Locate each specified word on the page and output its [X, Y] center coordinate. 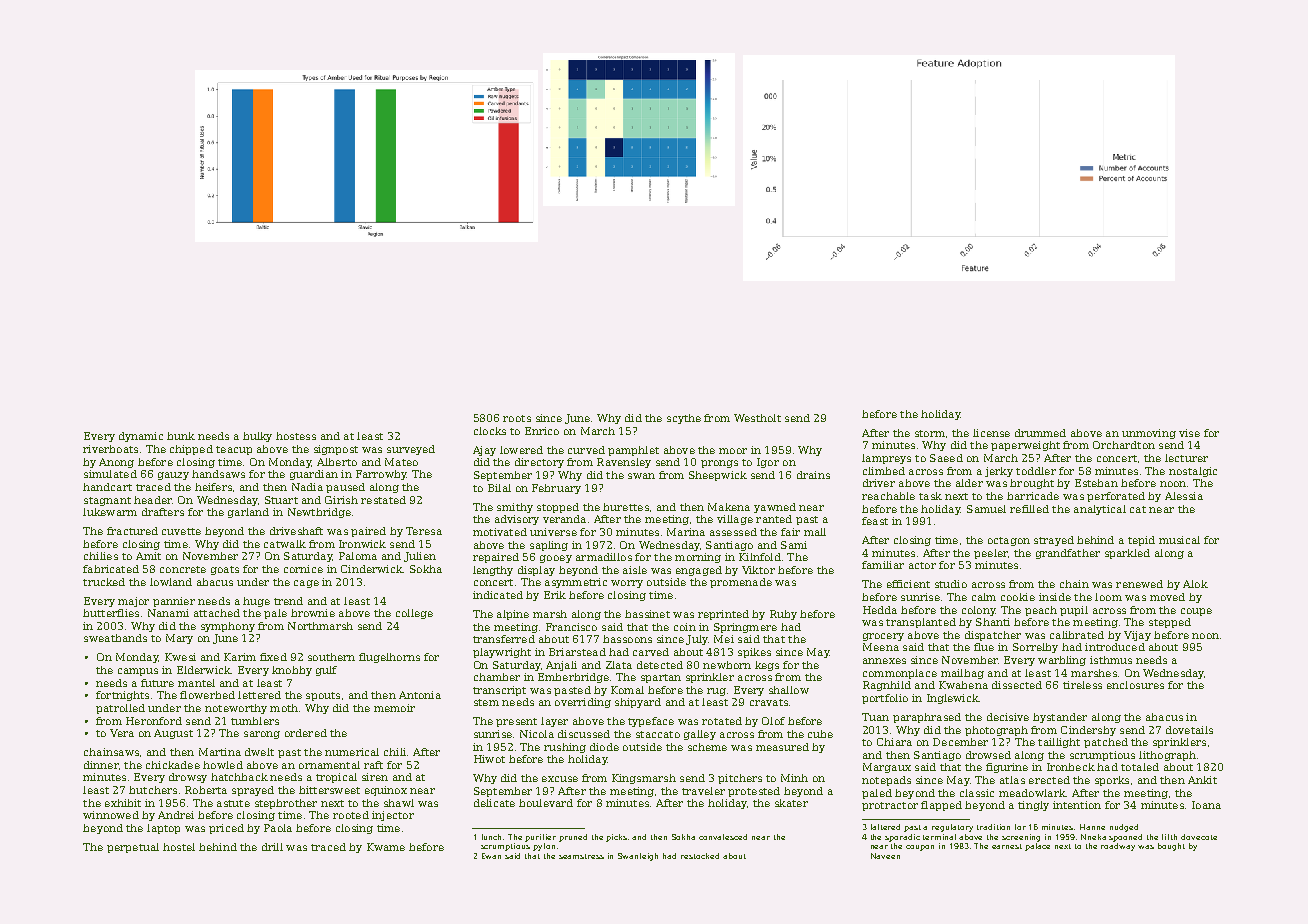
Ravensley [624, 463]
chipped [191, 450]
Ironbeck [1071, 767]
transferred [504, 639]
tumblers [255, 721]
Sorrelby [1035, 648]
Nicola [537, 734]
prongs [719, 464]
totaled [1140, 767]
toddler [1036, 471]
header [153, 500]
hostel [179, 847]
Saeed [946, 458]
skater [791, 803]
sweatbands [115, 638]
